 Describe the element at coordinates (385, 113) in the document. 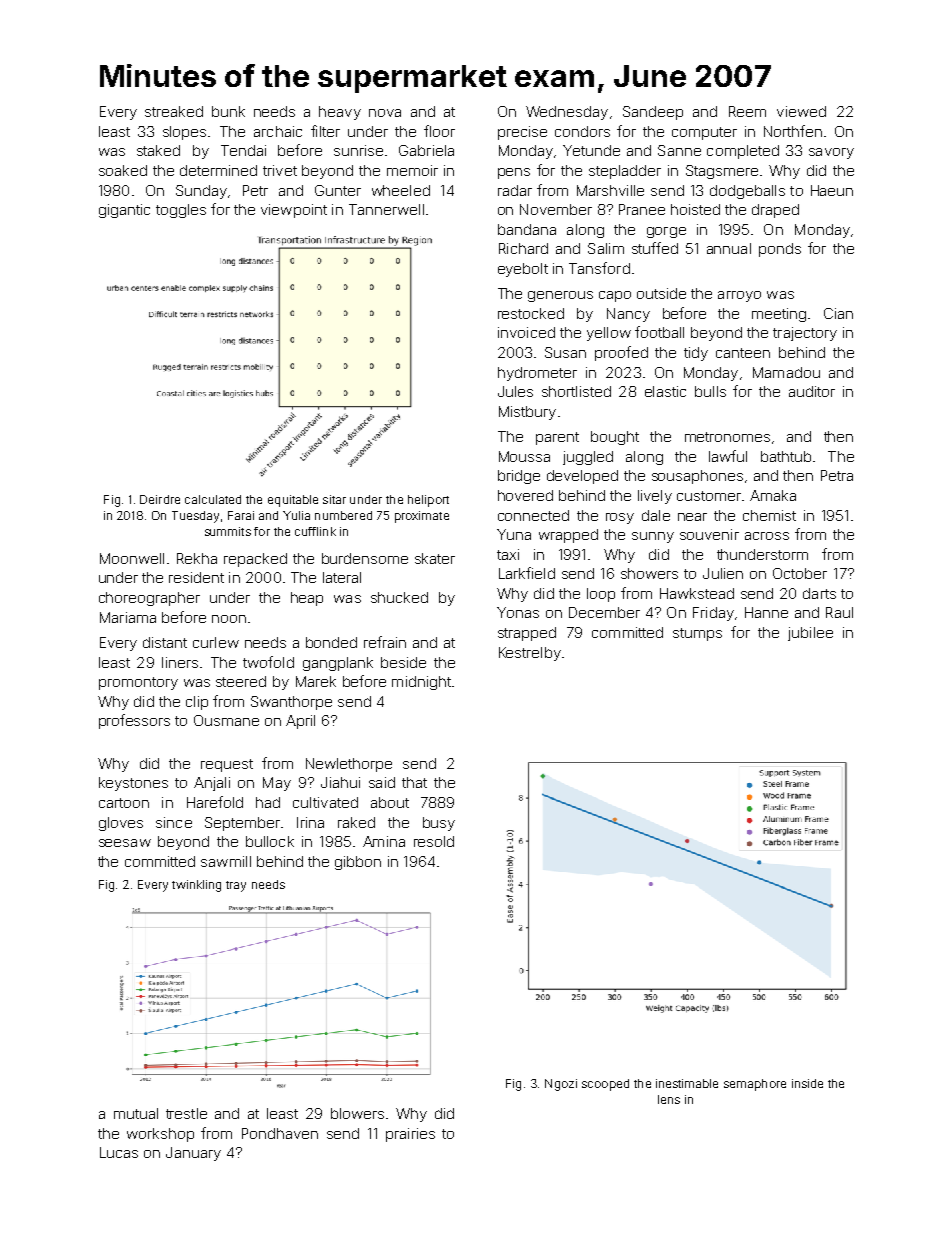

I see `nova` at that location.
